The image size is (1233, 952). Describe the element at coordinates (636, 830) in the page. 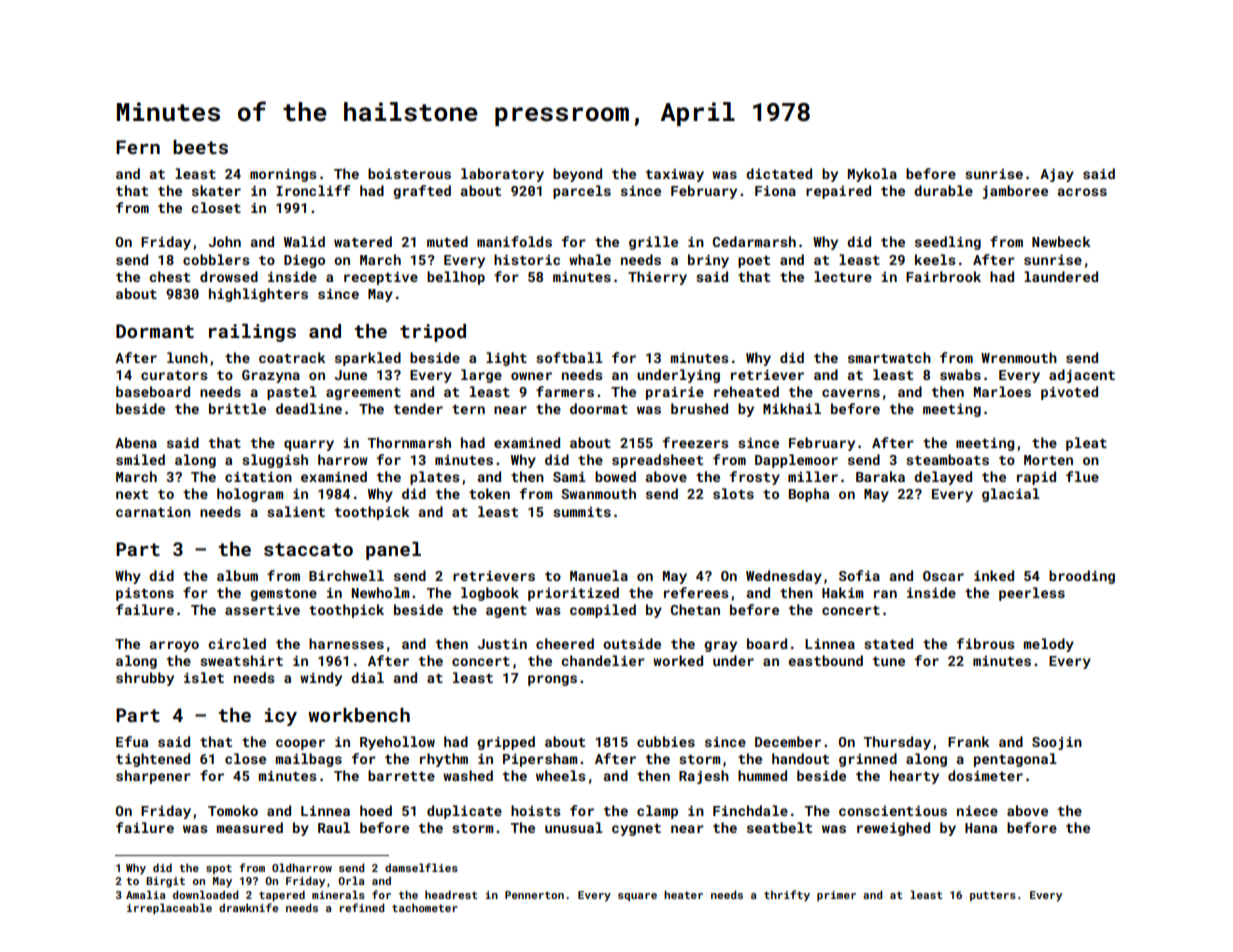

I see `cygnet` at that location.
